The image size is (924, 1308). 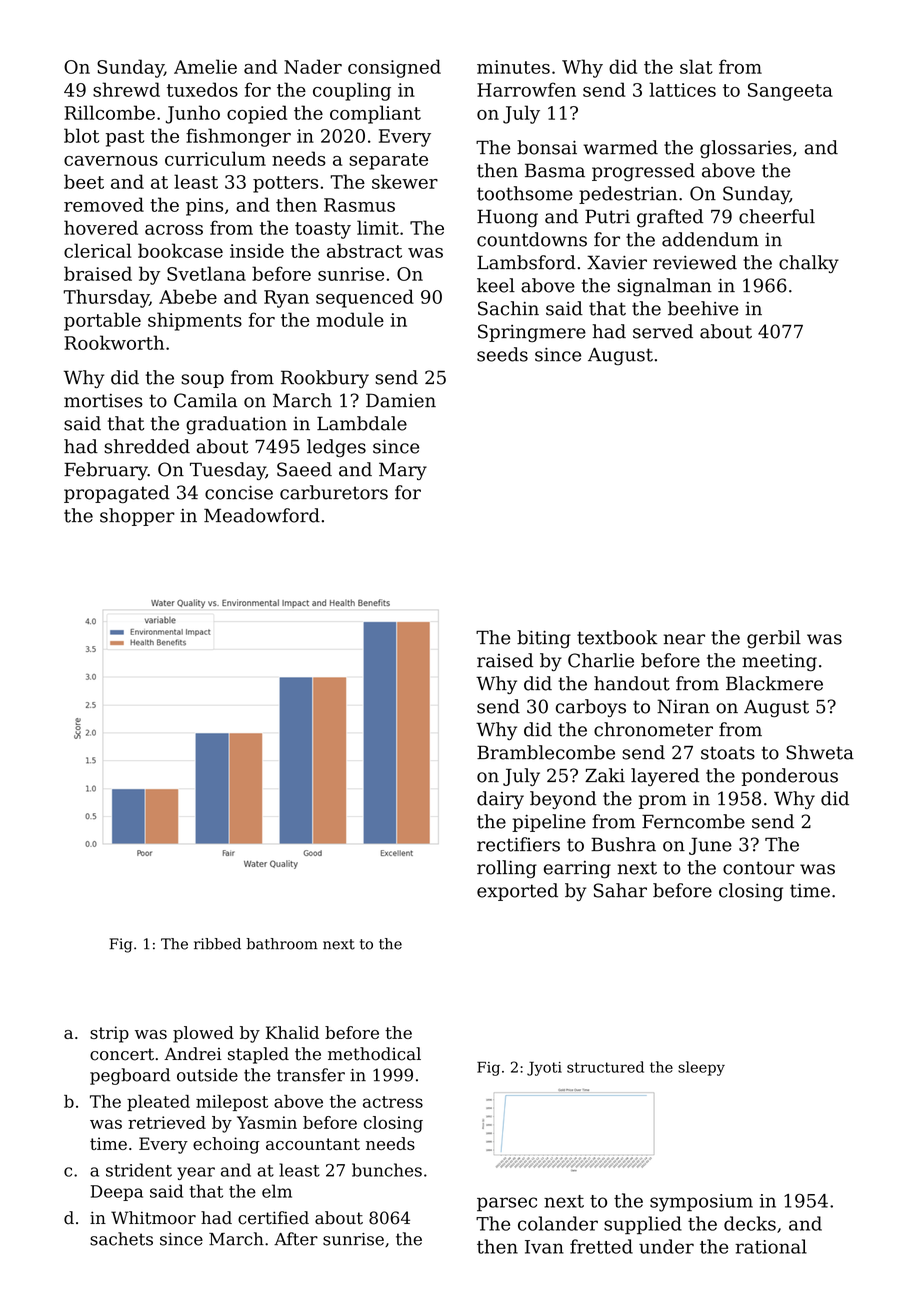 I want to click on cheerful, so click(x=777, y=216).
